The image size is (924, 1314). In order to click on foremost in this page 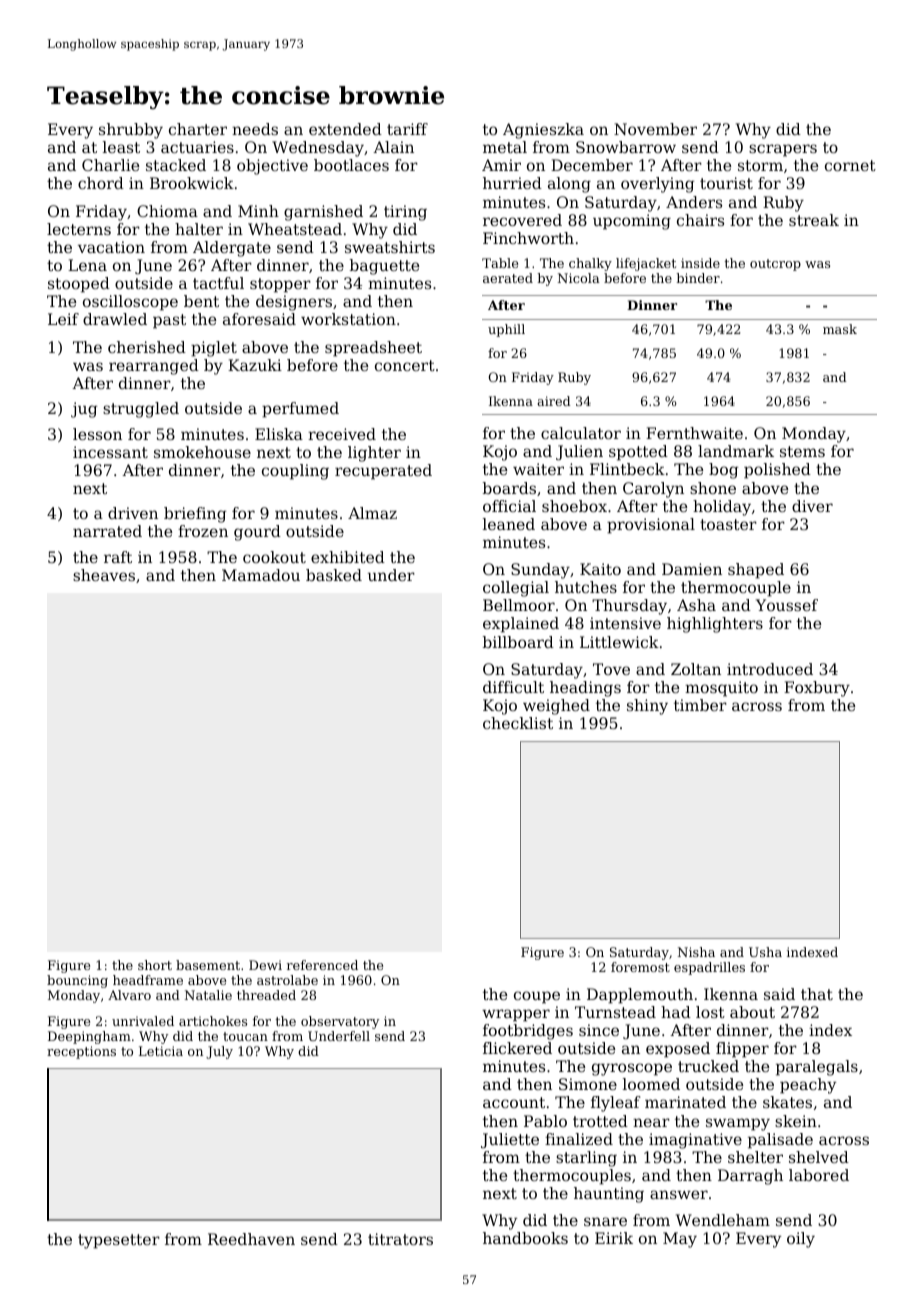, I will do `click(640, 967)`.
